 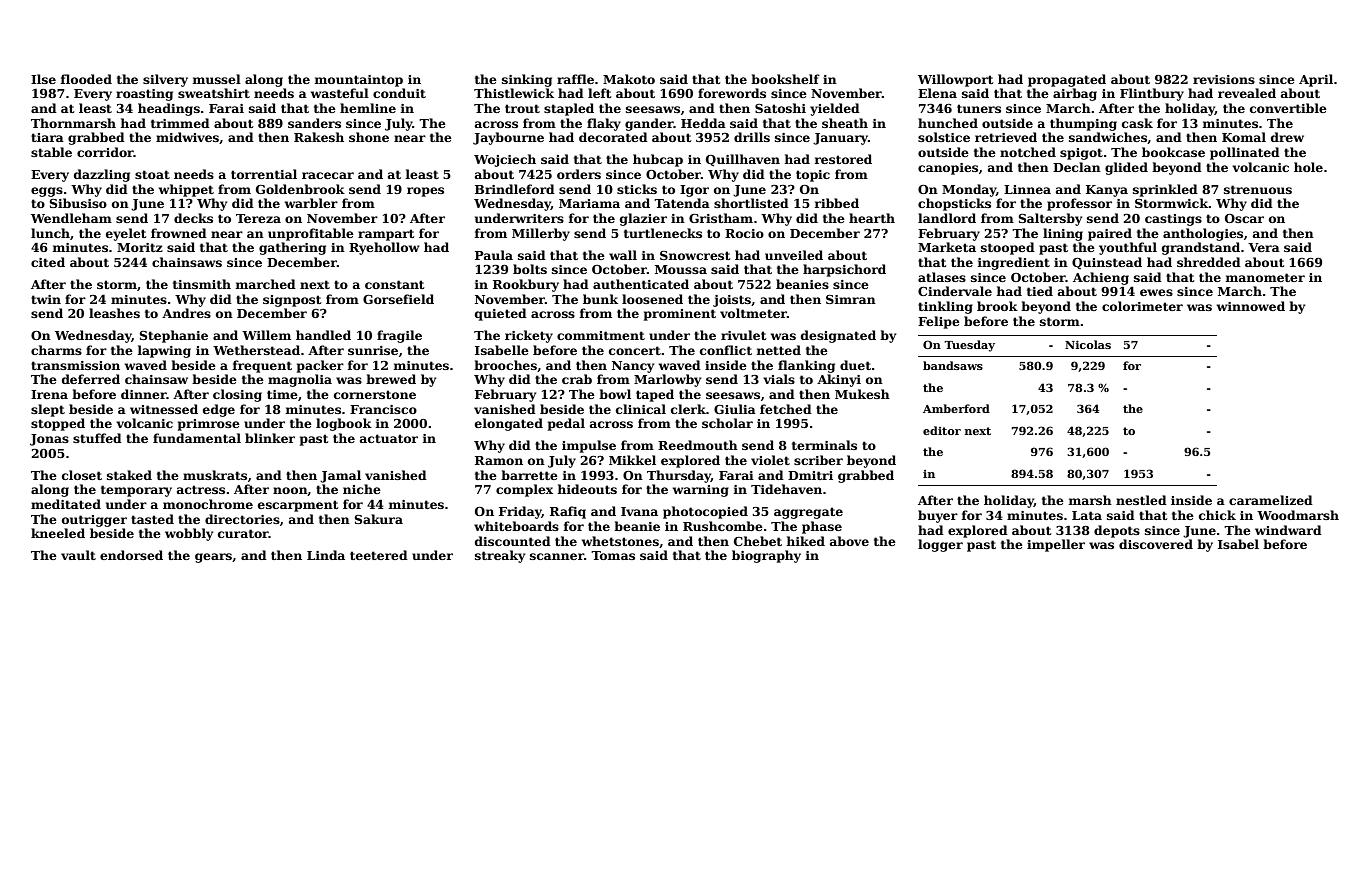 I want to click on Amberford, so click(x=956, y=408).
